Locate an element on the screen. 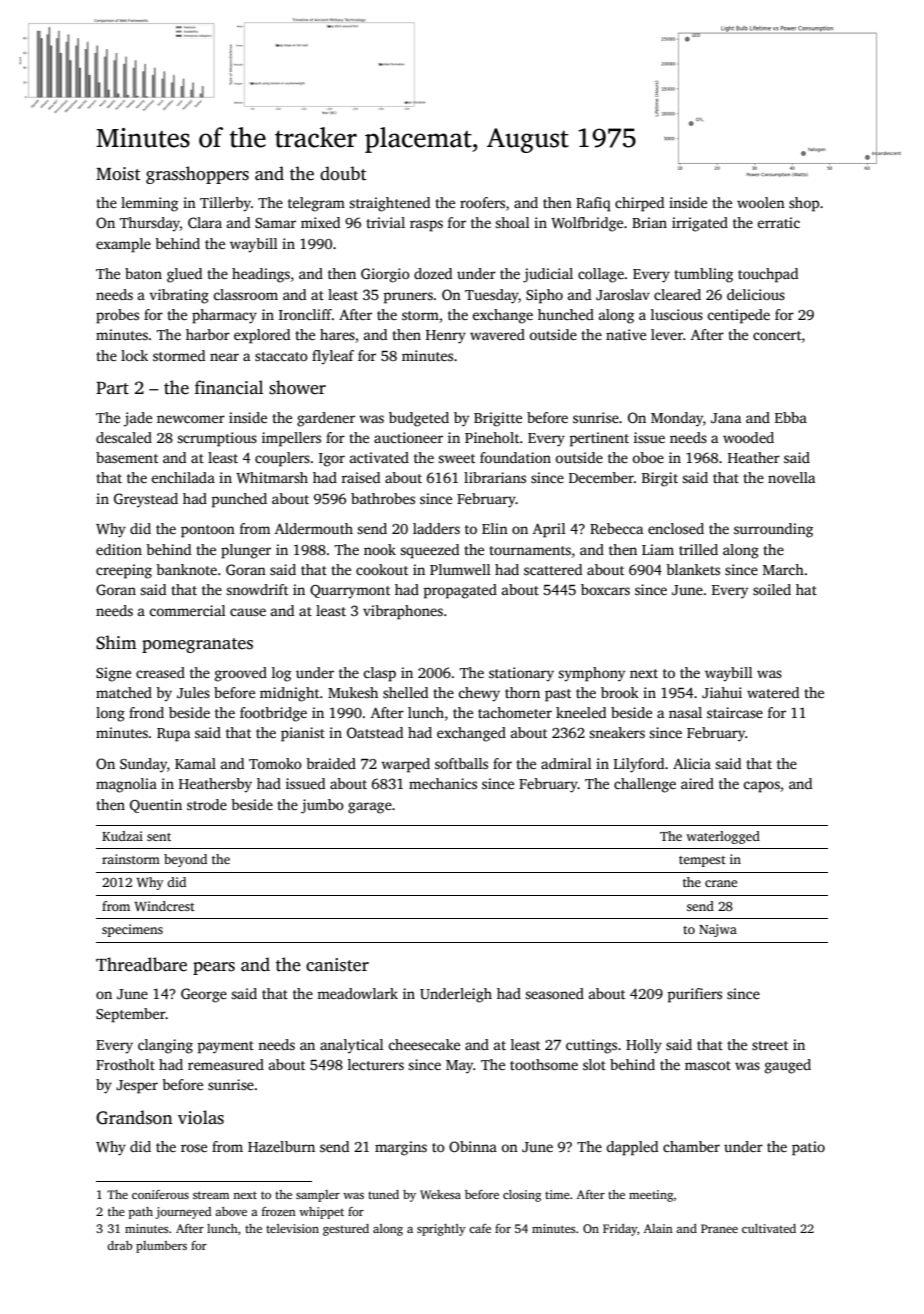  watered is located at coordinates (773, 692).
